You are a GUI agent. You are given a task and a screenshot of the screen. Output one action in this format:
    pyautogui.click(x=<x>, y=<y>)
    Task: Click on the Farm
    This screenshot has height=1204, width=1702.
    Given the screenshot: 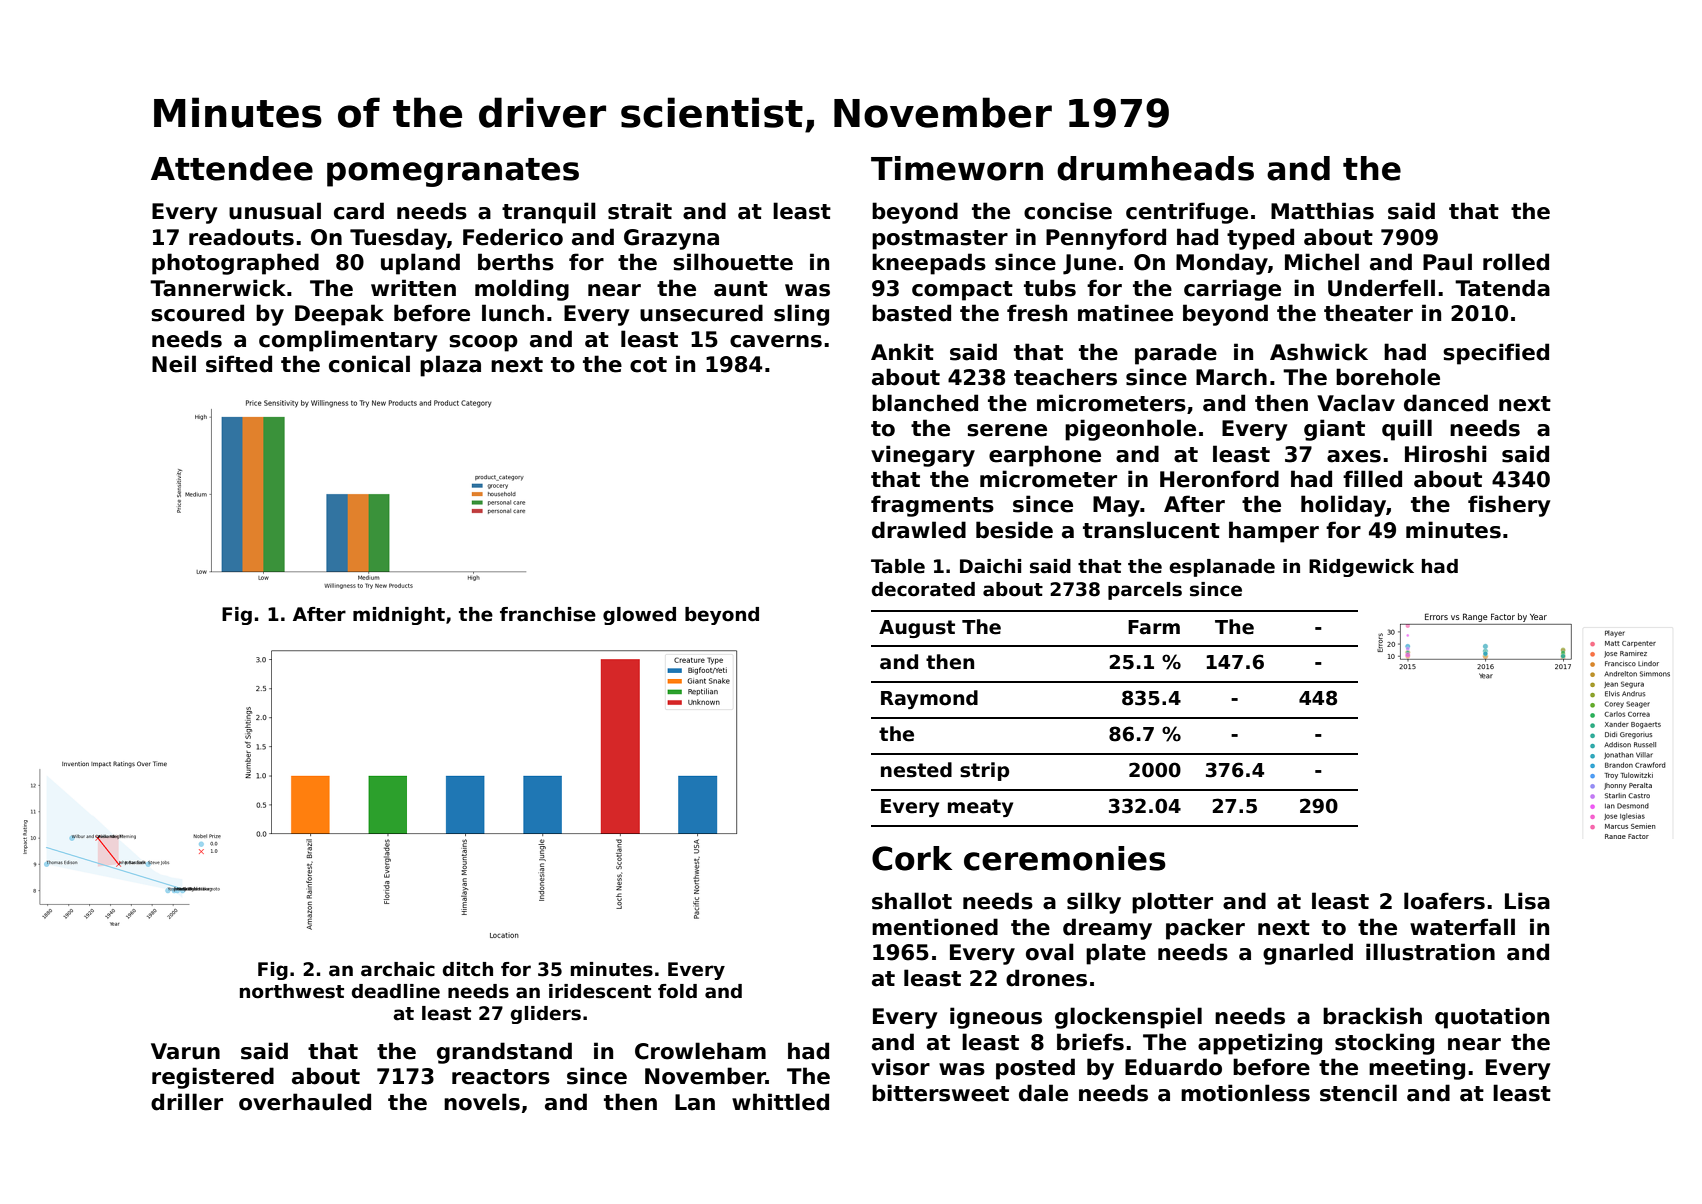 What is the action you would take?
    pyautogui.click(x=1154, y=627)
